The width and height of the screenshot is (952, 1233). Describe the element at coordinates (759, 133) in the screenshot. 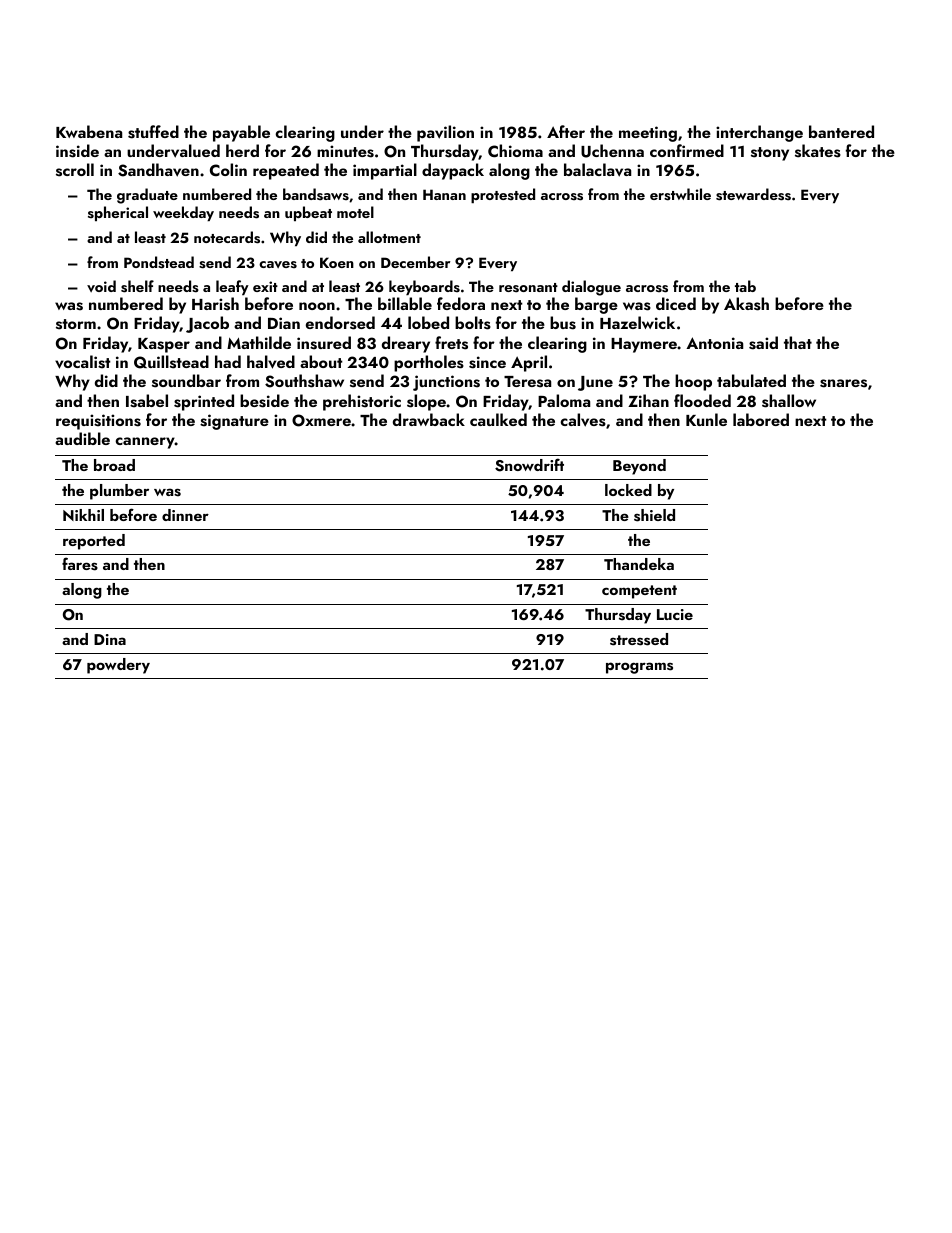

I see `interchange` at that location.
